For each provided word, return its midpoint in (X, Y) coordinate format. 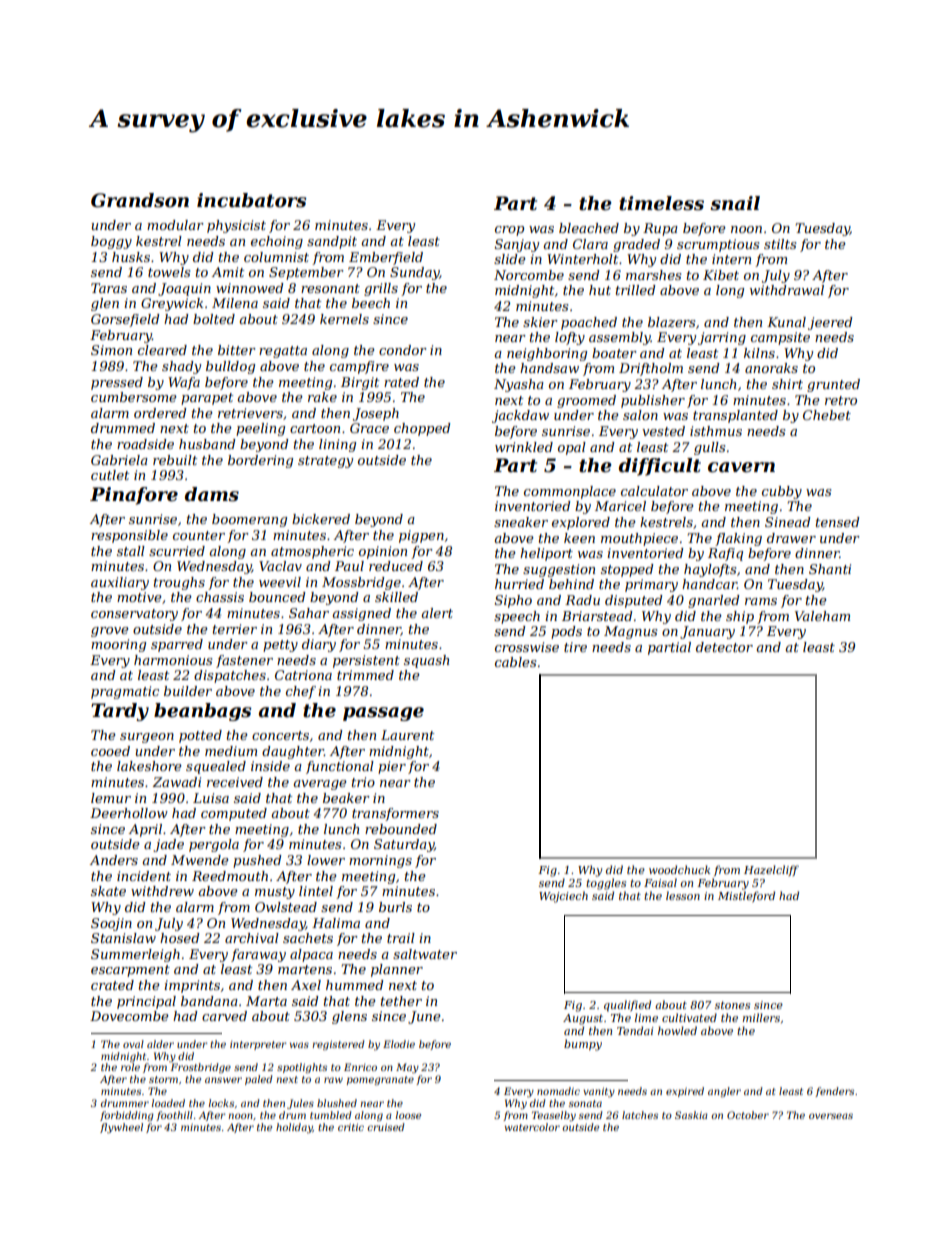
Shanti (830, 569)
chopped (422, 429)
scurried (177, 551)
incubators (251, 200)
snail (735, 203)
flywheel (121, 1128)
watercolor (532, 1127)
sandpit (332, 242)
